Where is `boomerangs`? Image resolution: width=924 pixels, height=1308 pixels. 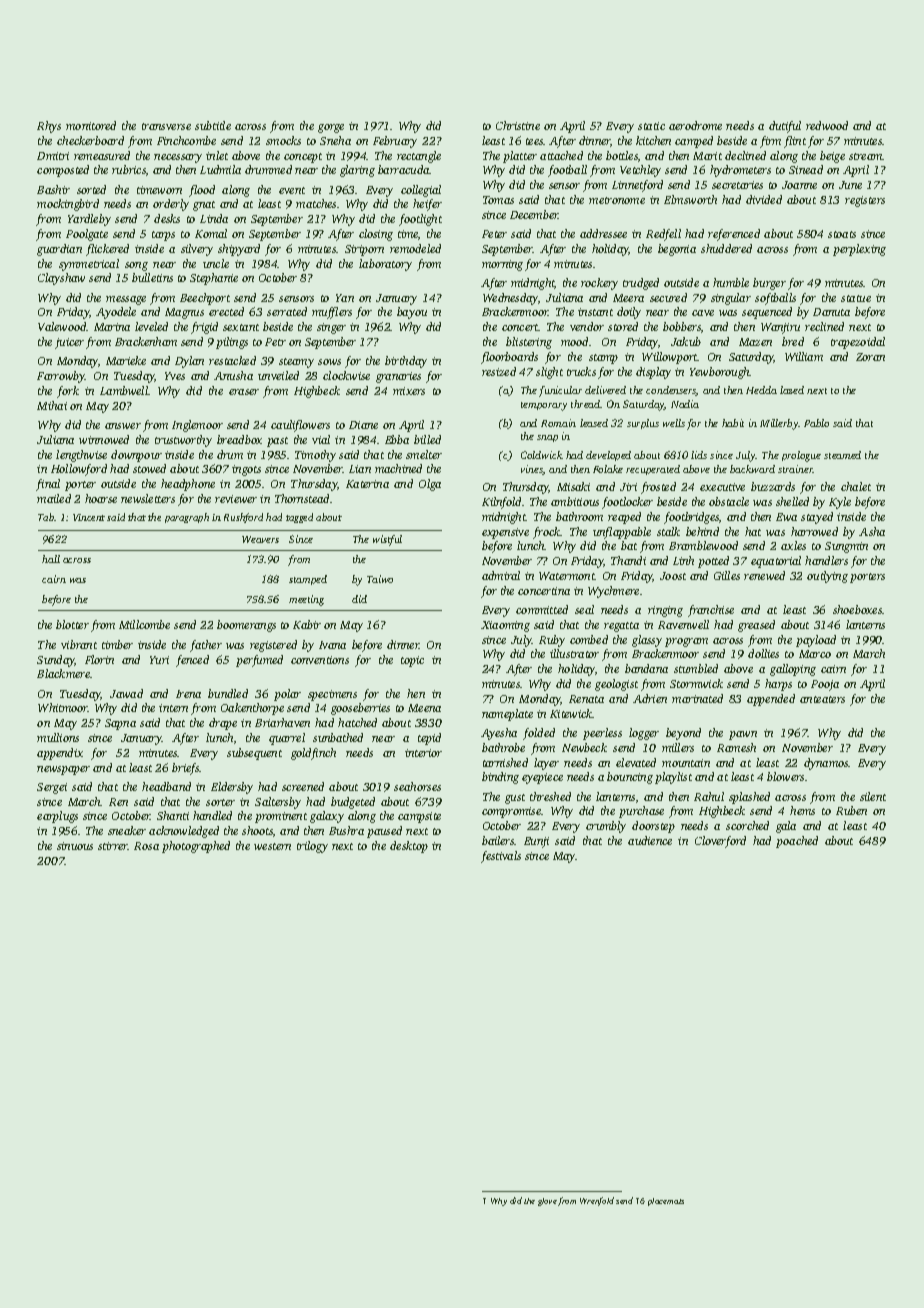
boomerangs is located at coordinates (246, 626).
